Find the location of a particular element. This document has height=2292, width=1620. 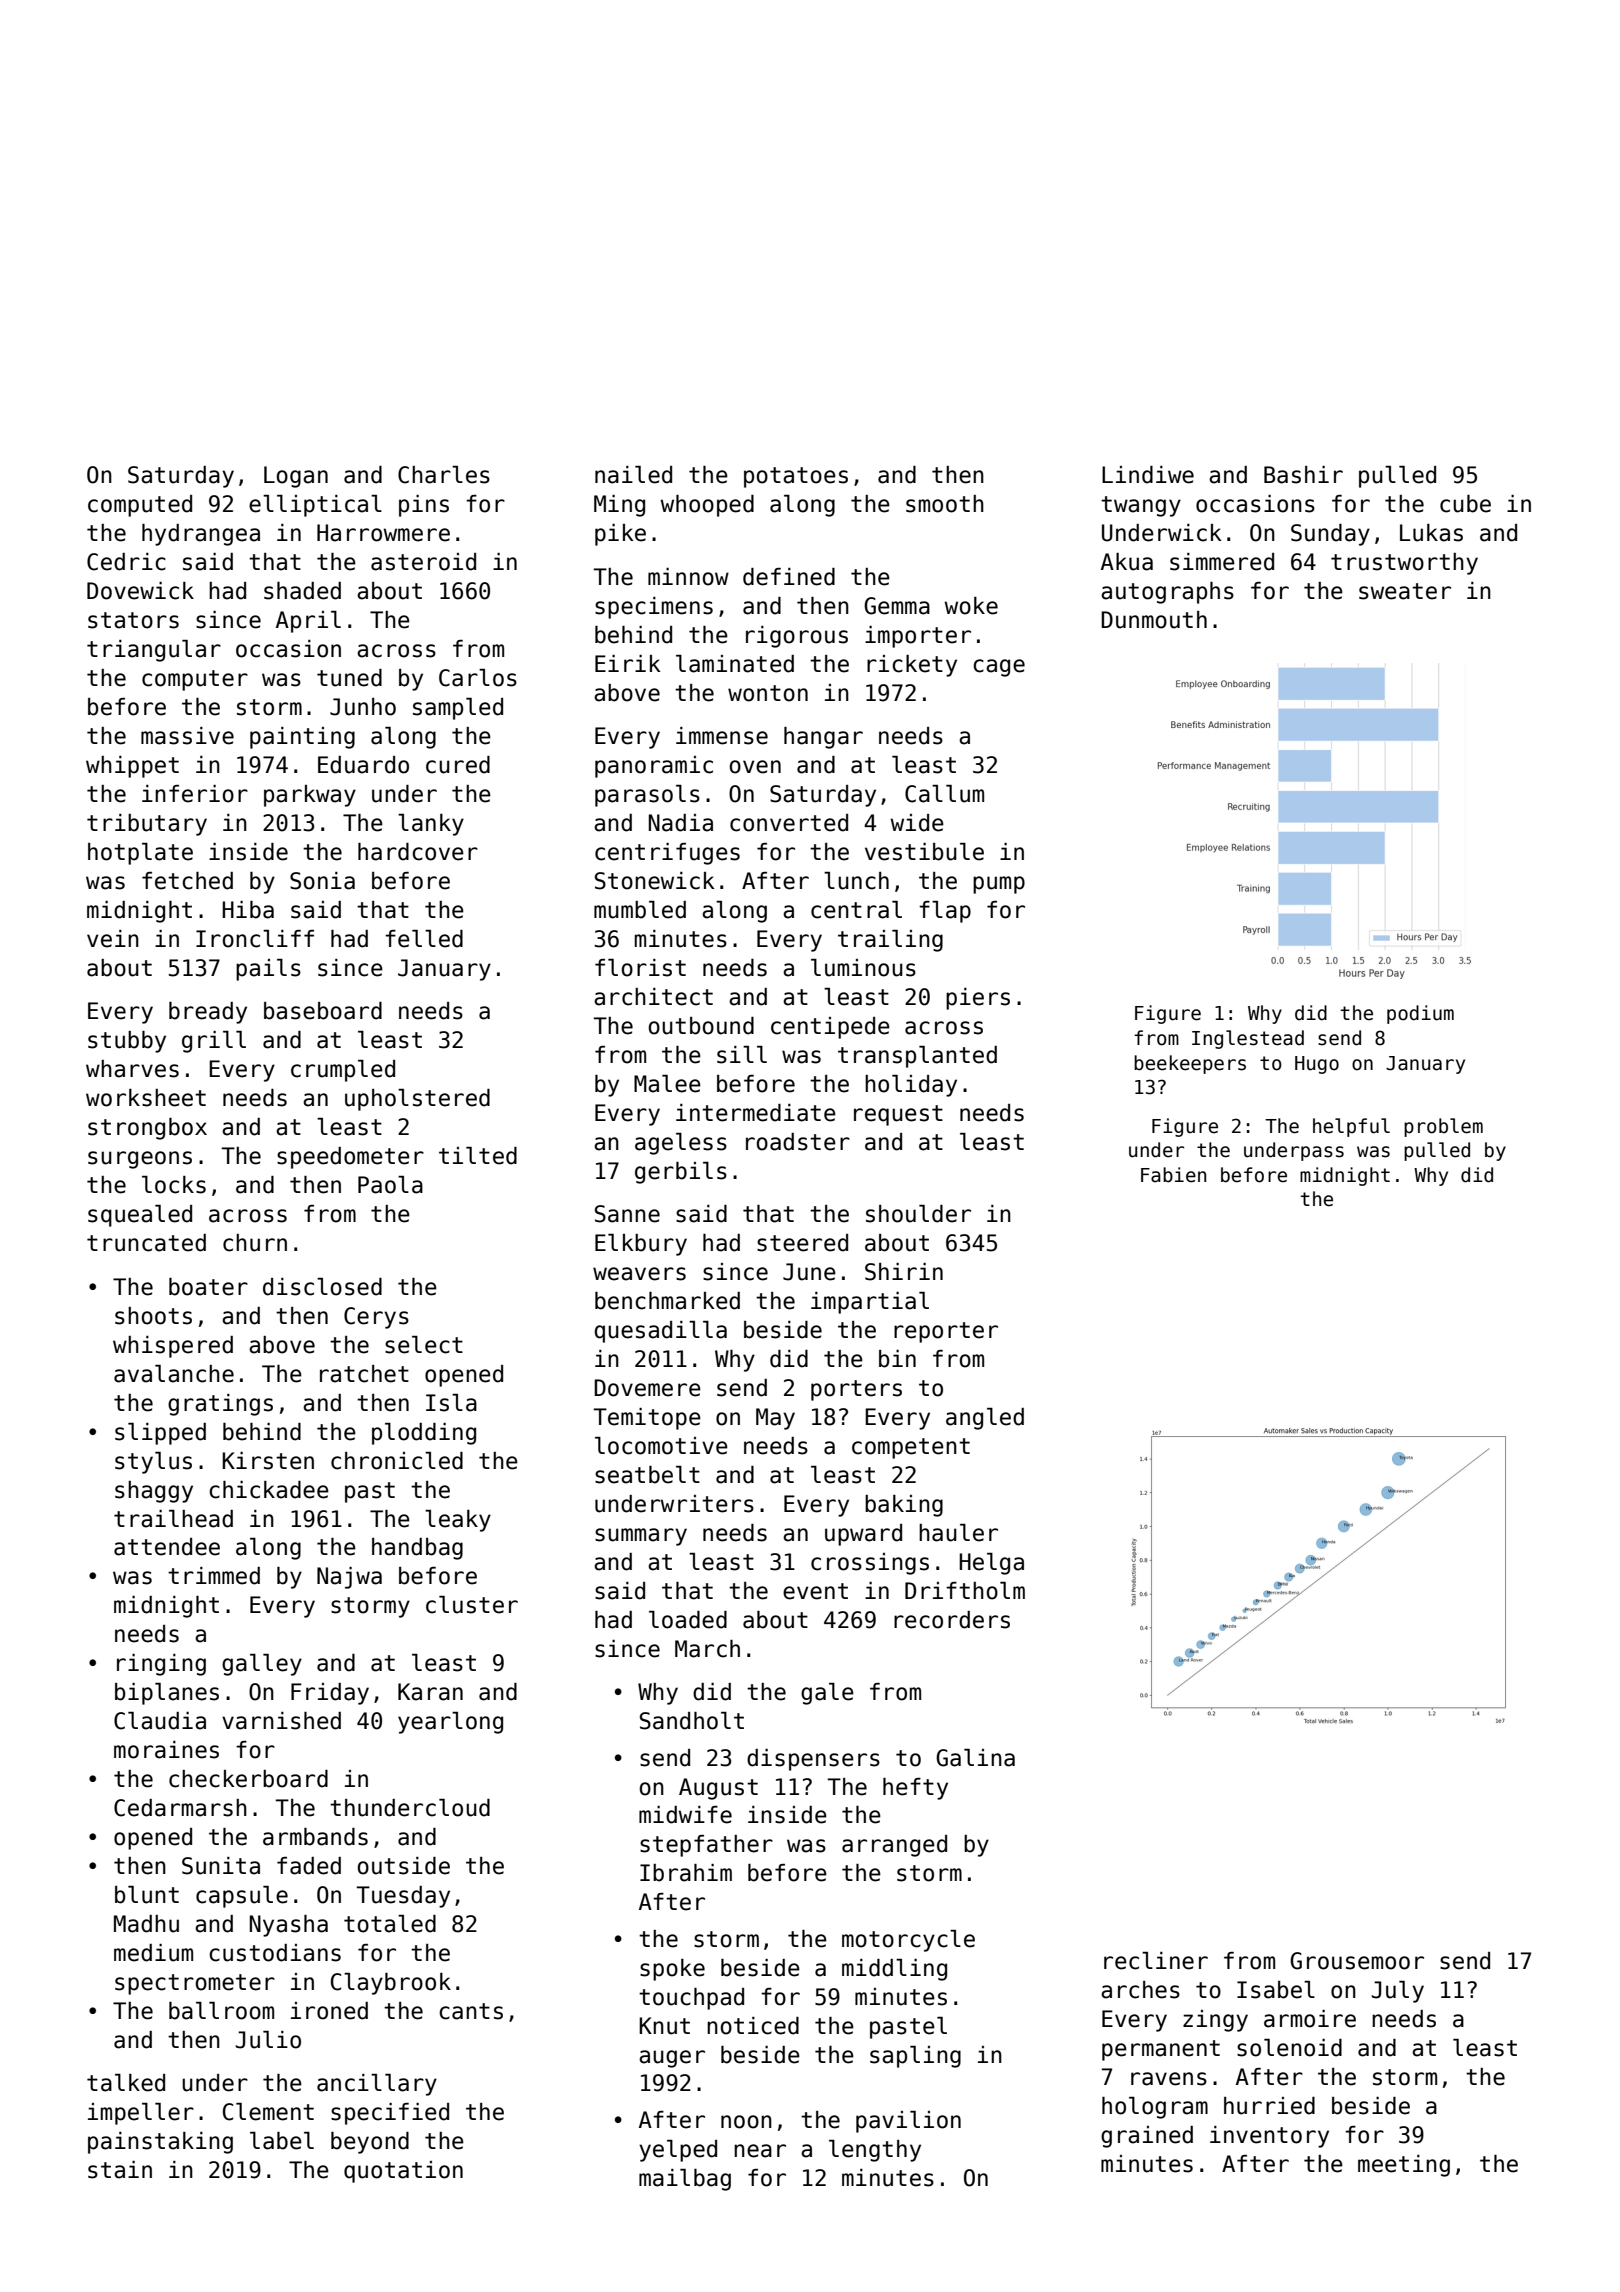

simmered is located at coordinates (1222, 562).
